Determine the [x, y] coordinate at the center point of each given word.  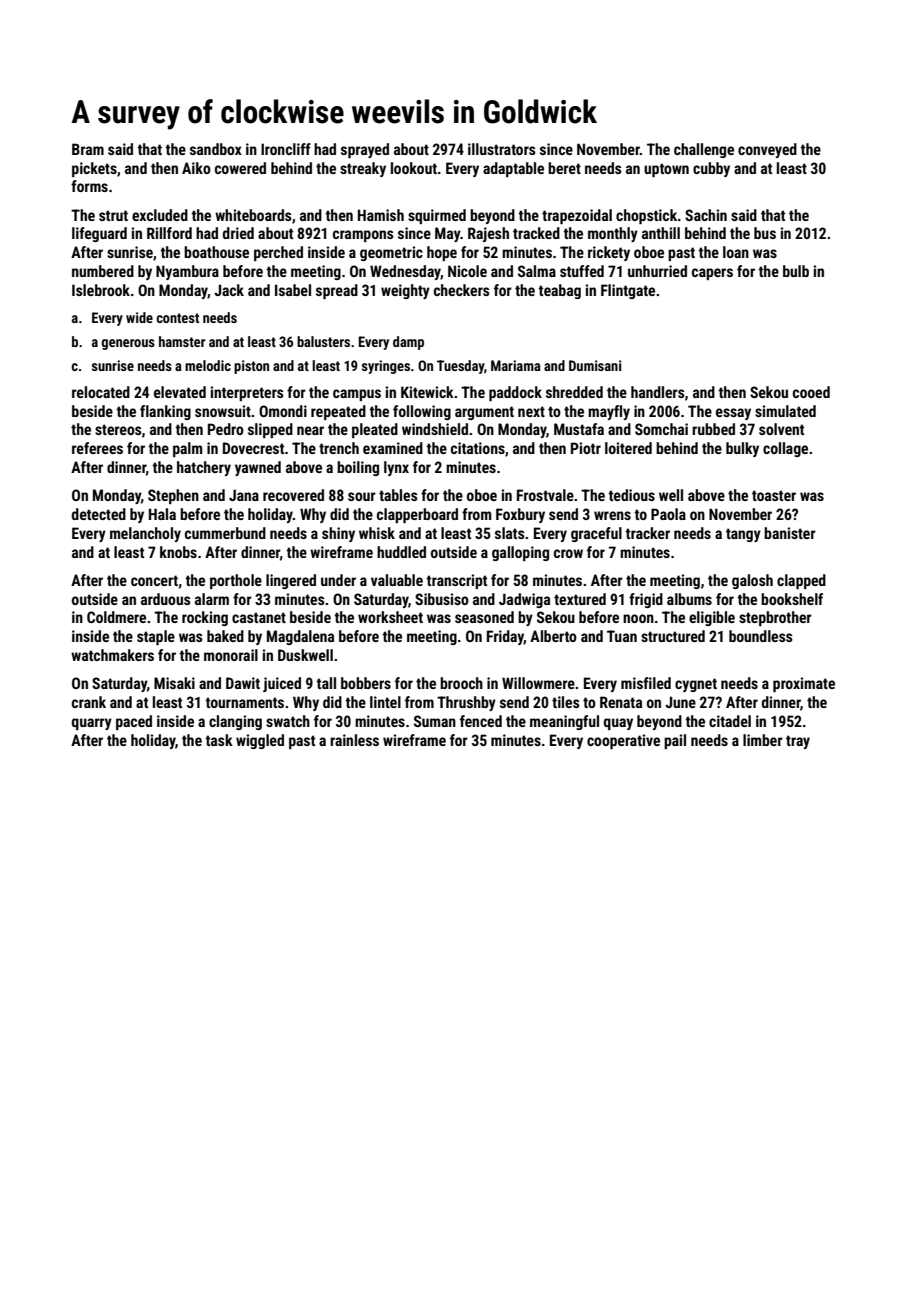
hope [442, 253]
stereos [118, 429]
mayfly [609, 412]
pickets [94, 169]
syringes [386, 367]
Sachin [706, 215]
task [219, 740]
